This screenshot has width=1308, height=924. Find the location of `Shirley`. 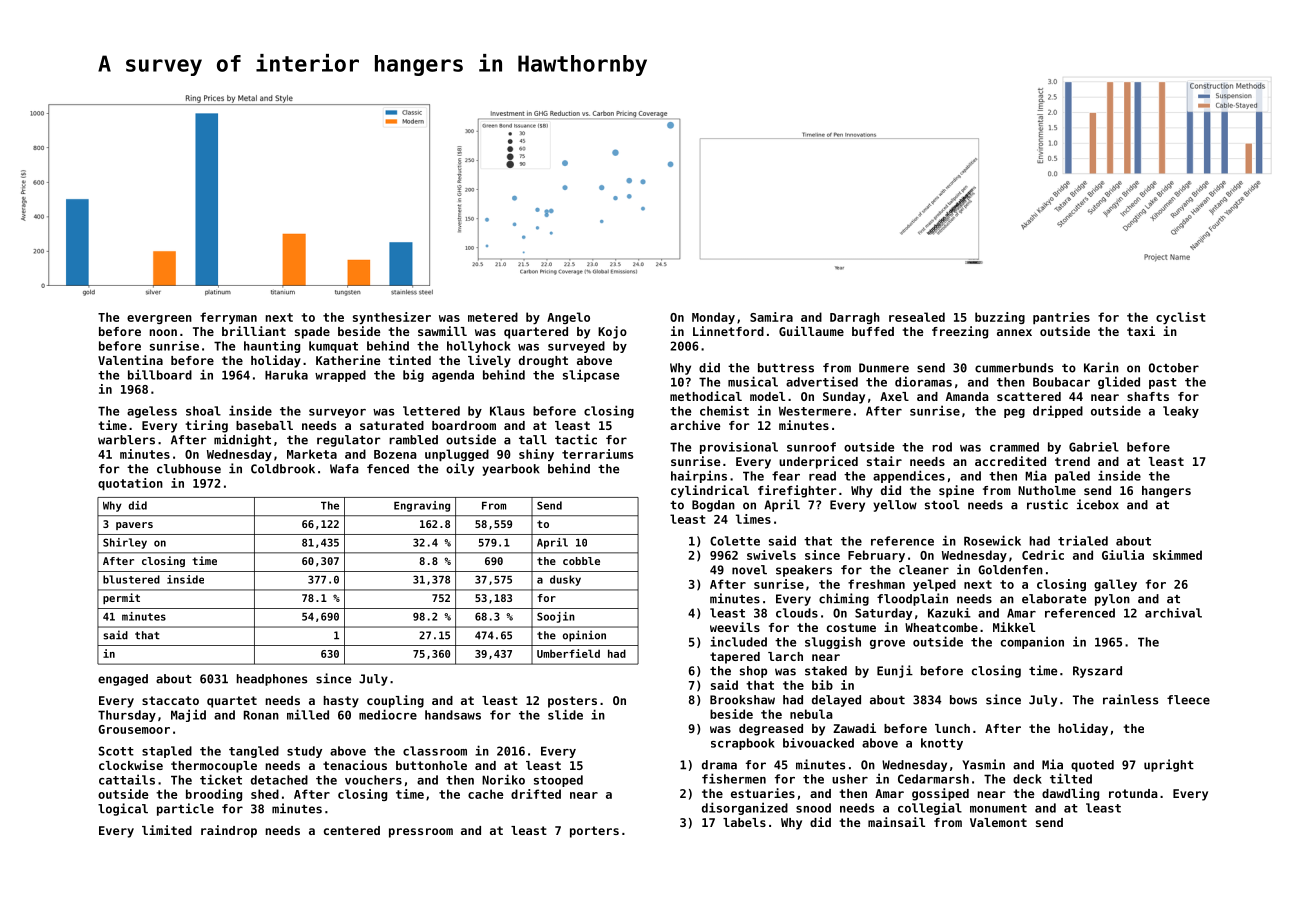

Shirley is located at coordinates (125, 543).
